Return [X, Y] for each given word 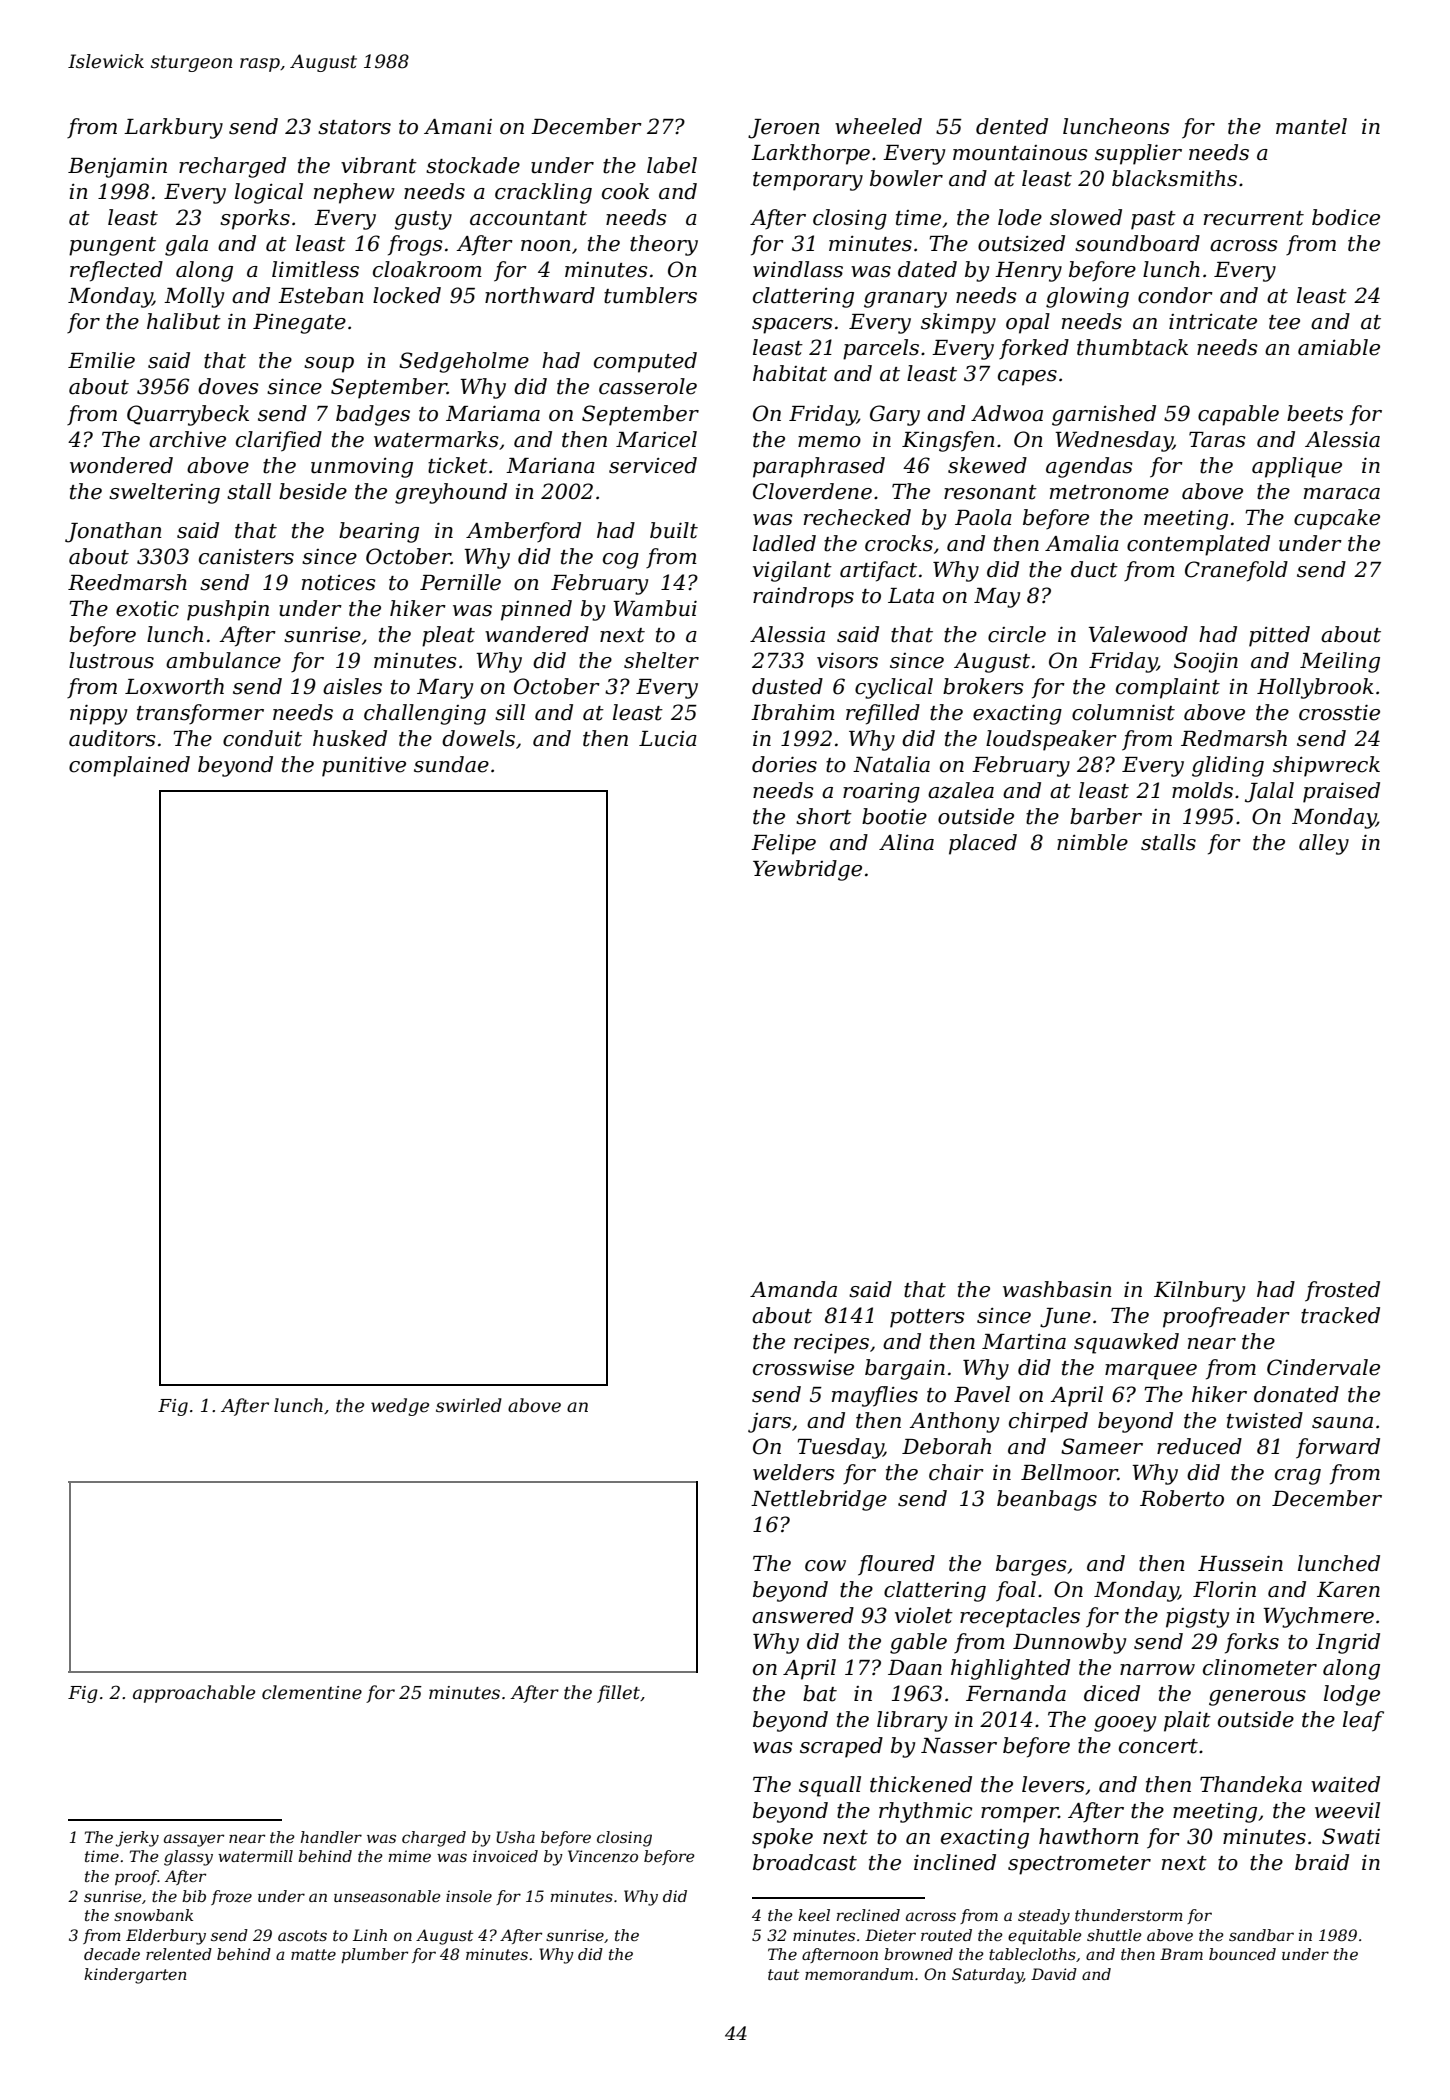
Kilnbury [1199, 1291]
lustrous [111, 660]
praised [1341, 792]
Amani [458, 127]
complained [129, 766]
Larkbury [173, 128]
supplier [1138, 154]
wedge [400, 1407]
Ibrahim [793, 712]
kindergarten [135, 1976]
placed [983, 844]
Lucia [668, 739]
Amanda [793, 1289]
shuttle [1114, 1935]
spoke [782, 1838]
